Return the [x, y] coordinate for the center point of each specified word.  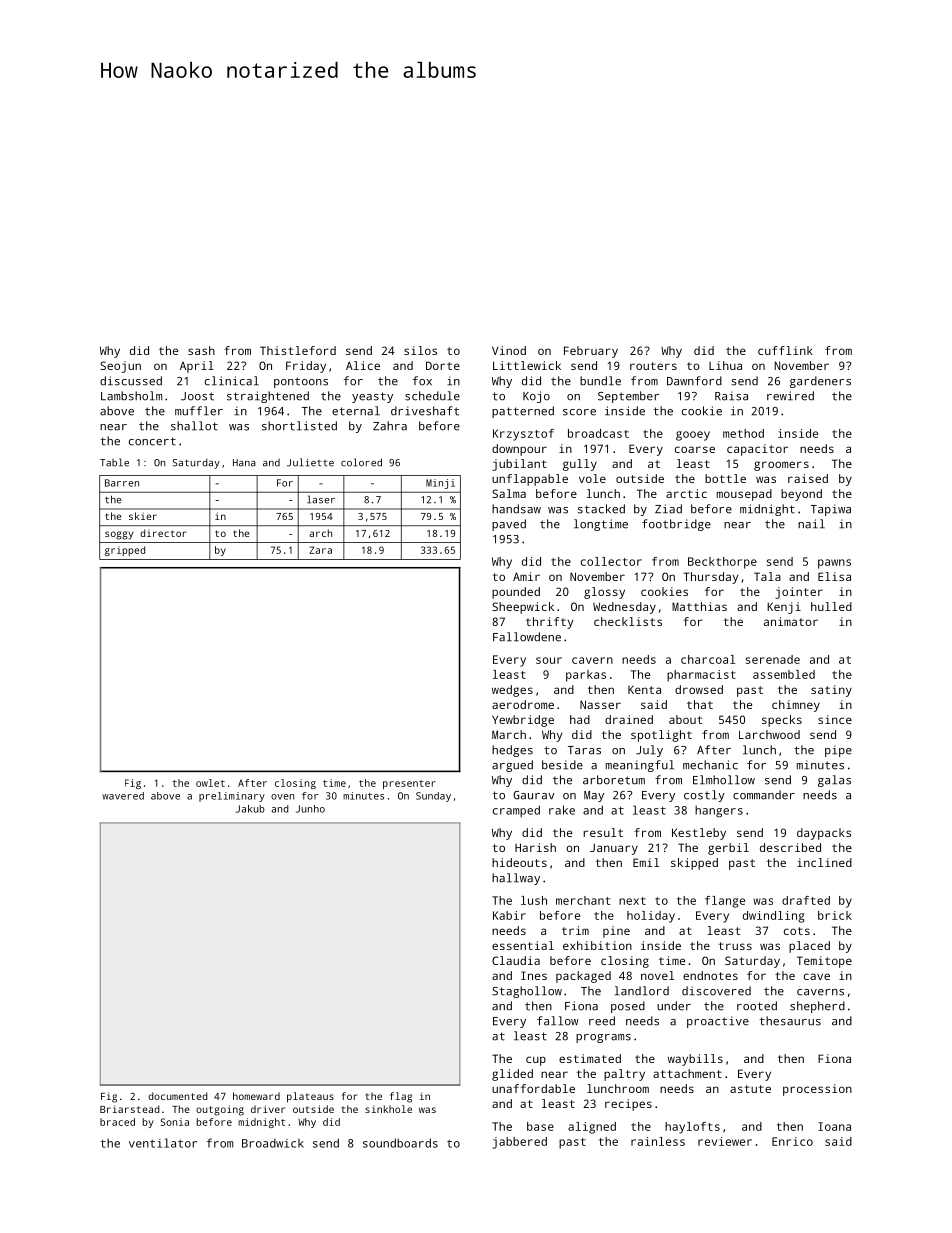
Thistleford [298, 350]
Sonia [175, 1122]
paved [509, 525]
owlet [210, 783]
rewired [790, 396]
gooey [693, 436]
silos [420, 350]
